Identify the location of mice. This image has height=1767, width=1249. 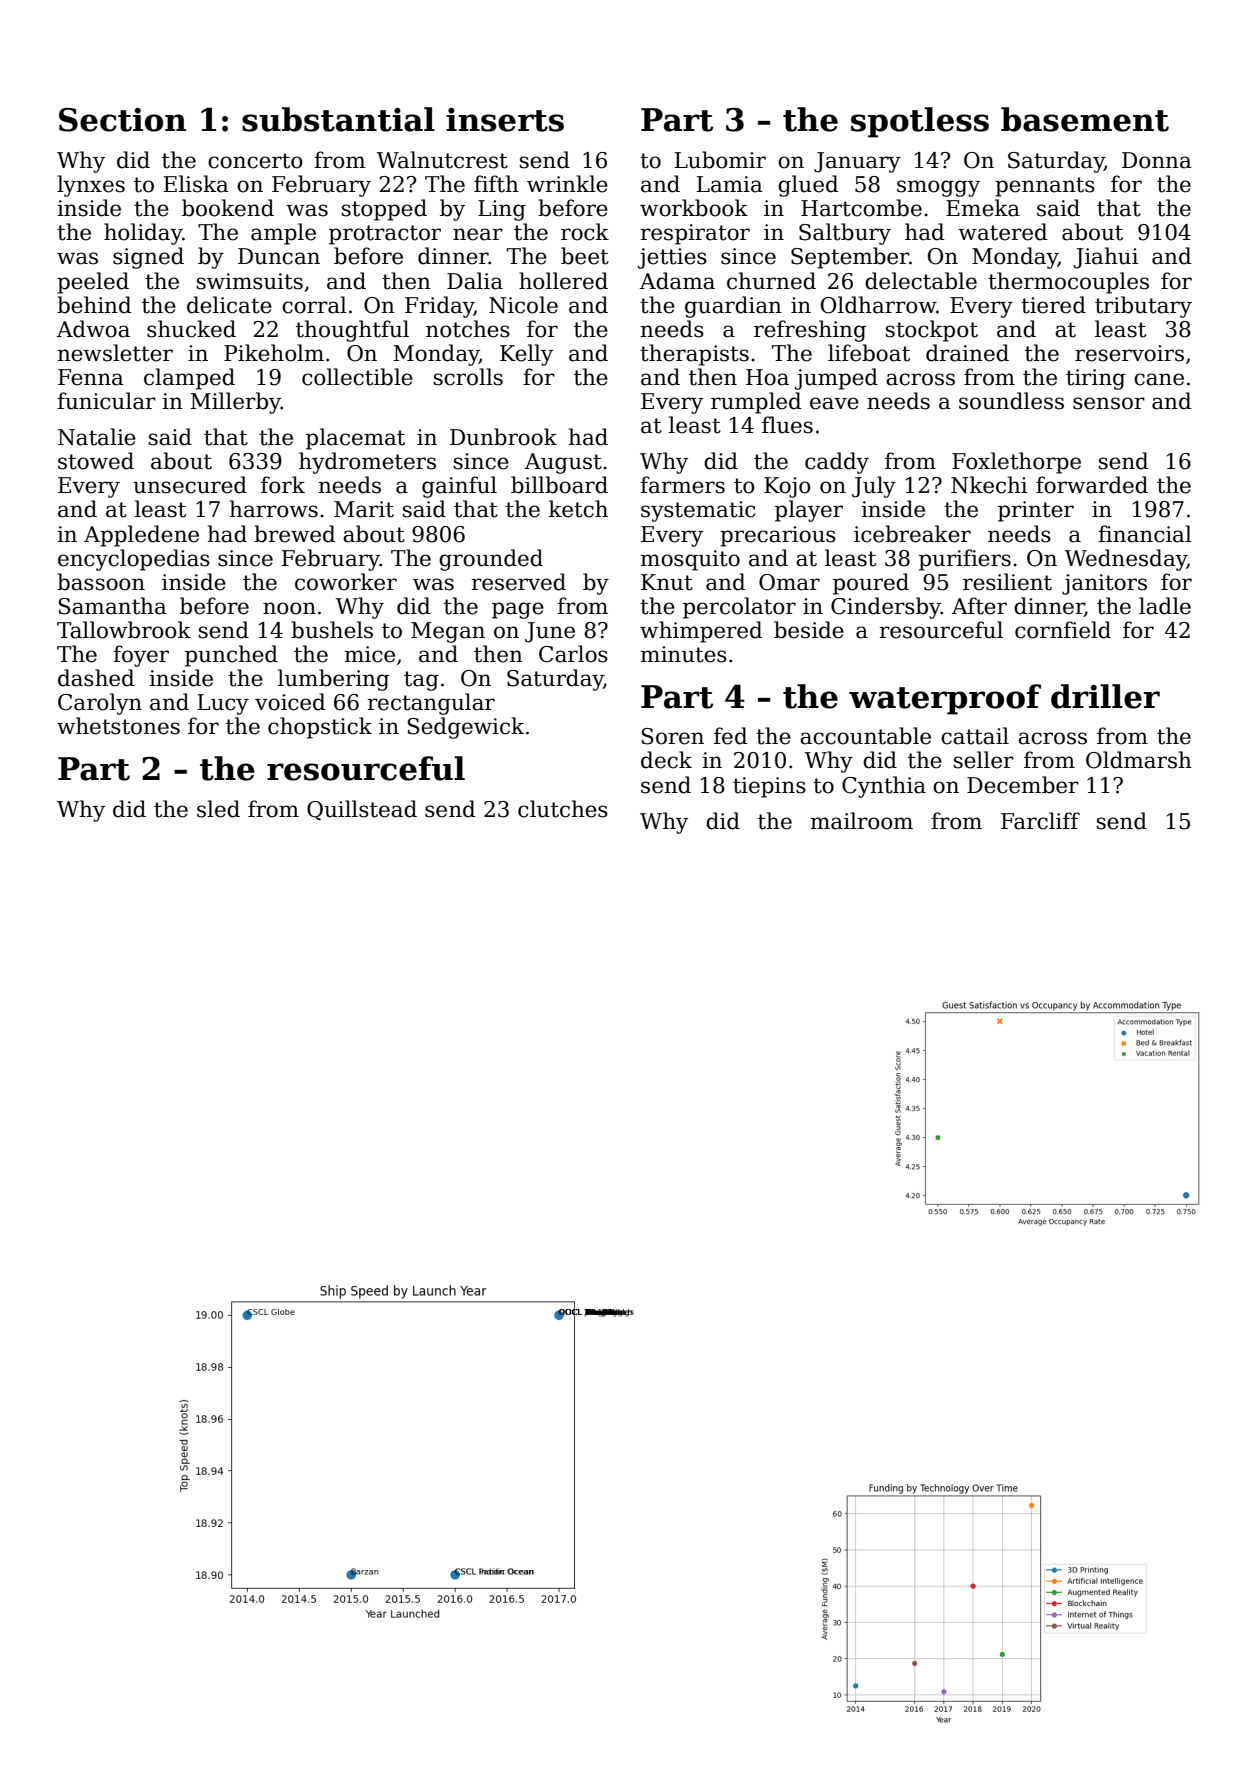
(369, 654).
